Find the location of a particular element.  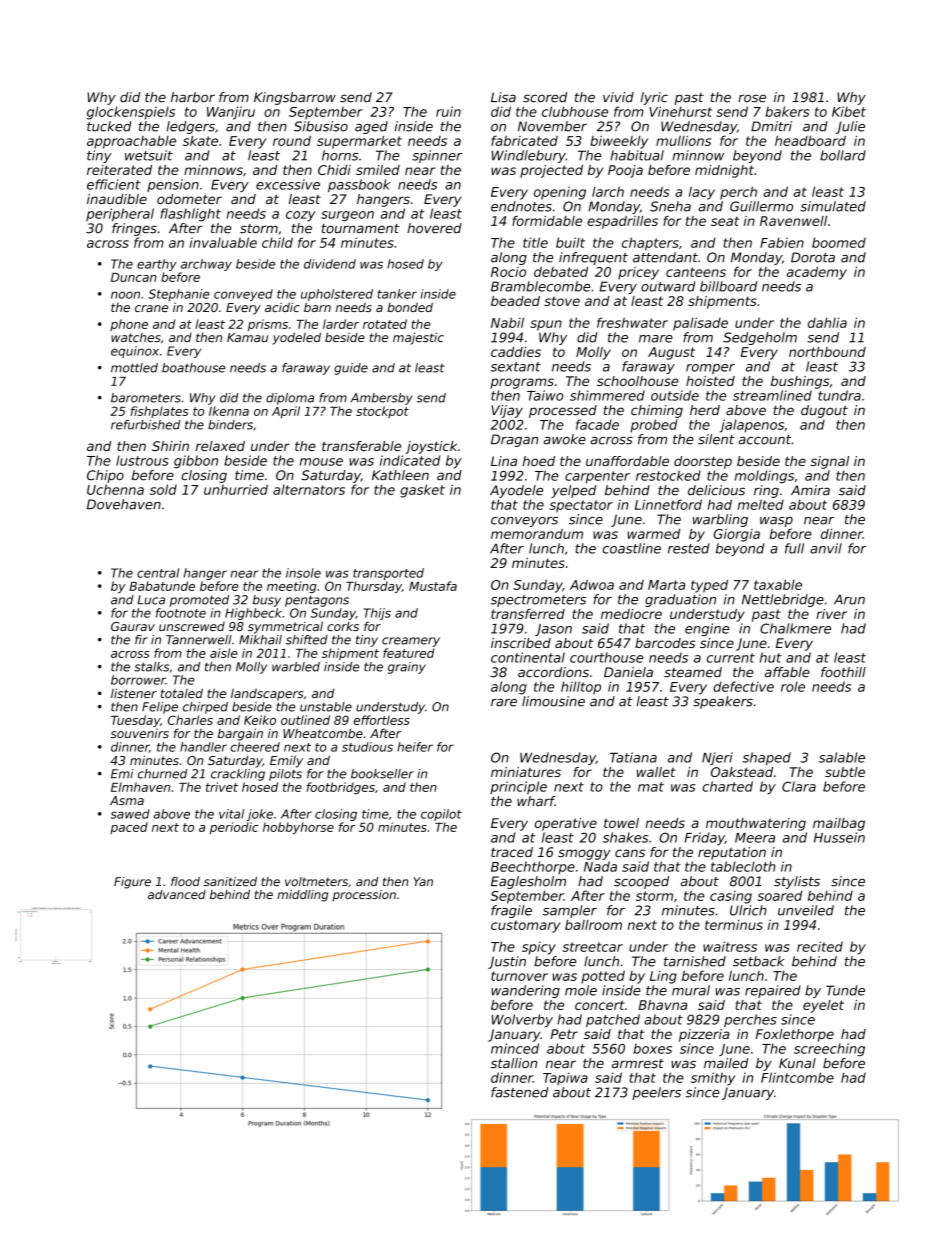

peelers is located at coordinates (656, 1093).
